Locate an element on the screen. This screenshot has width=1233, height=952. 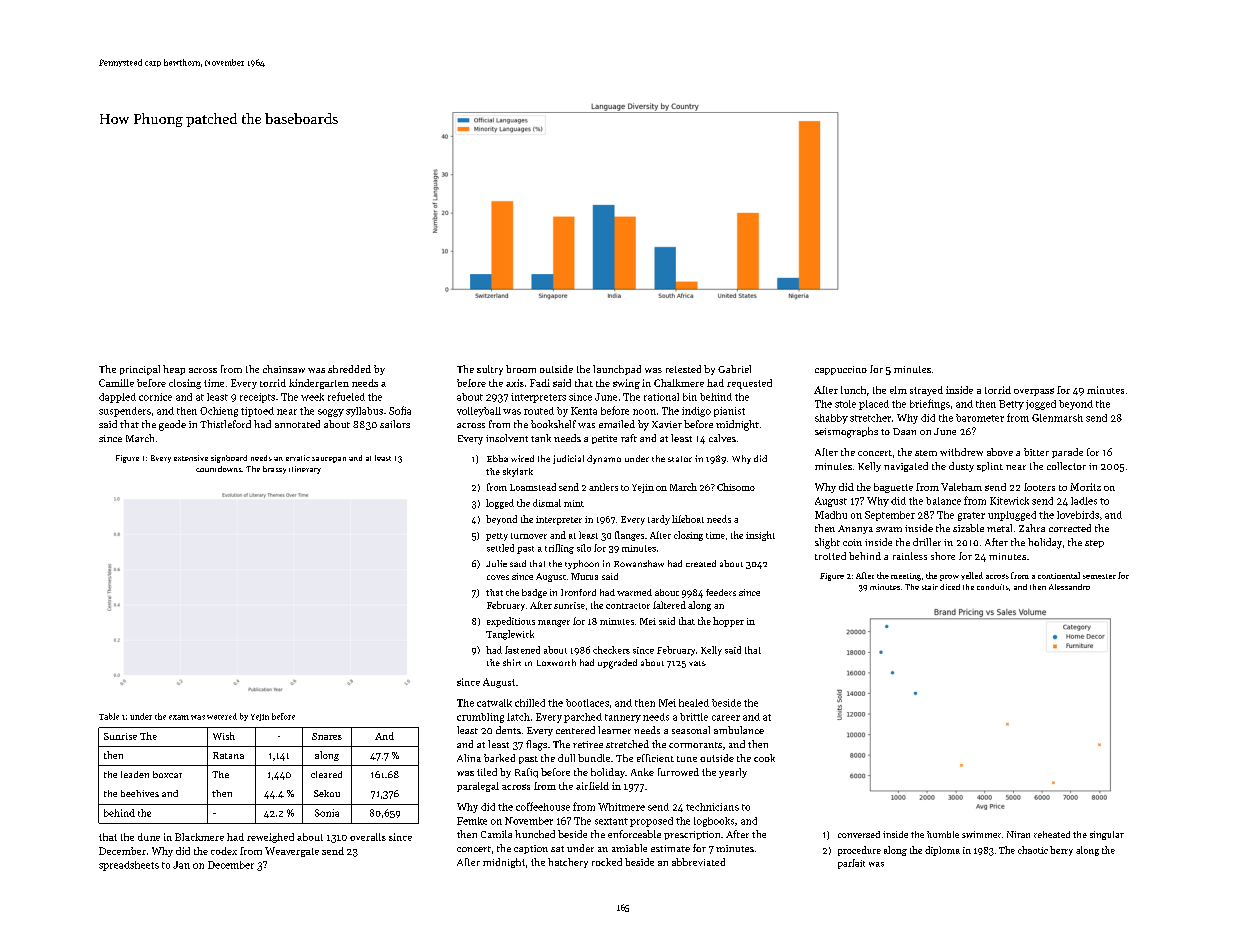
Chisomo is located at coordinates (736, 487).
